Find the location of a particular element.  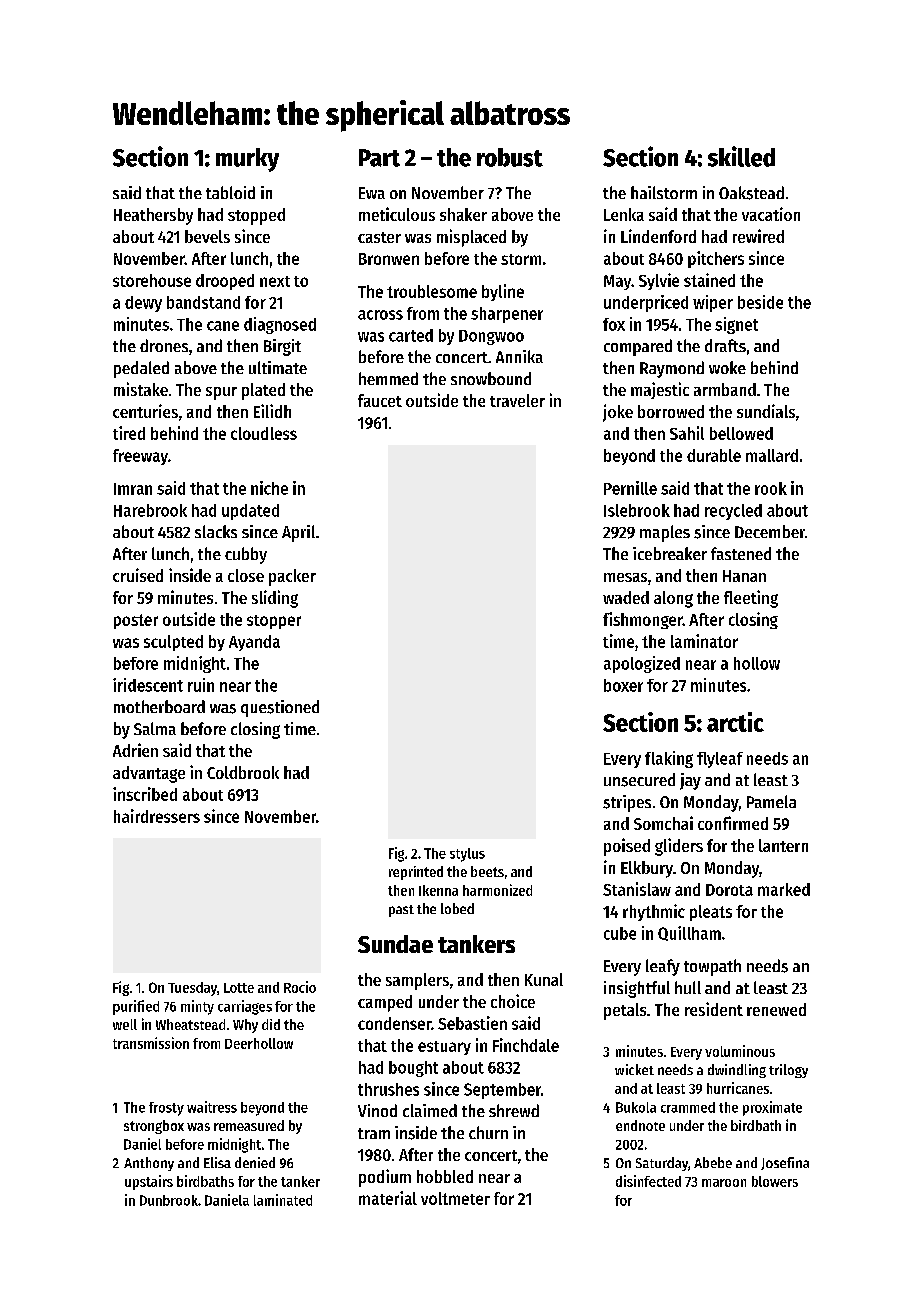

beside is located at coordinates (760, 302).
